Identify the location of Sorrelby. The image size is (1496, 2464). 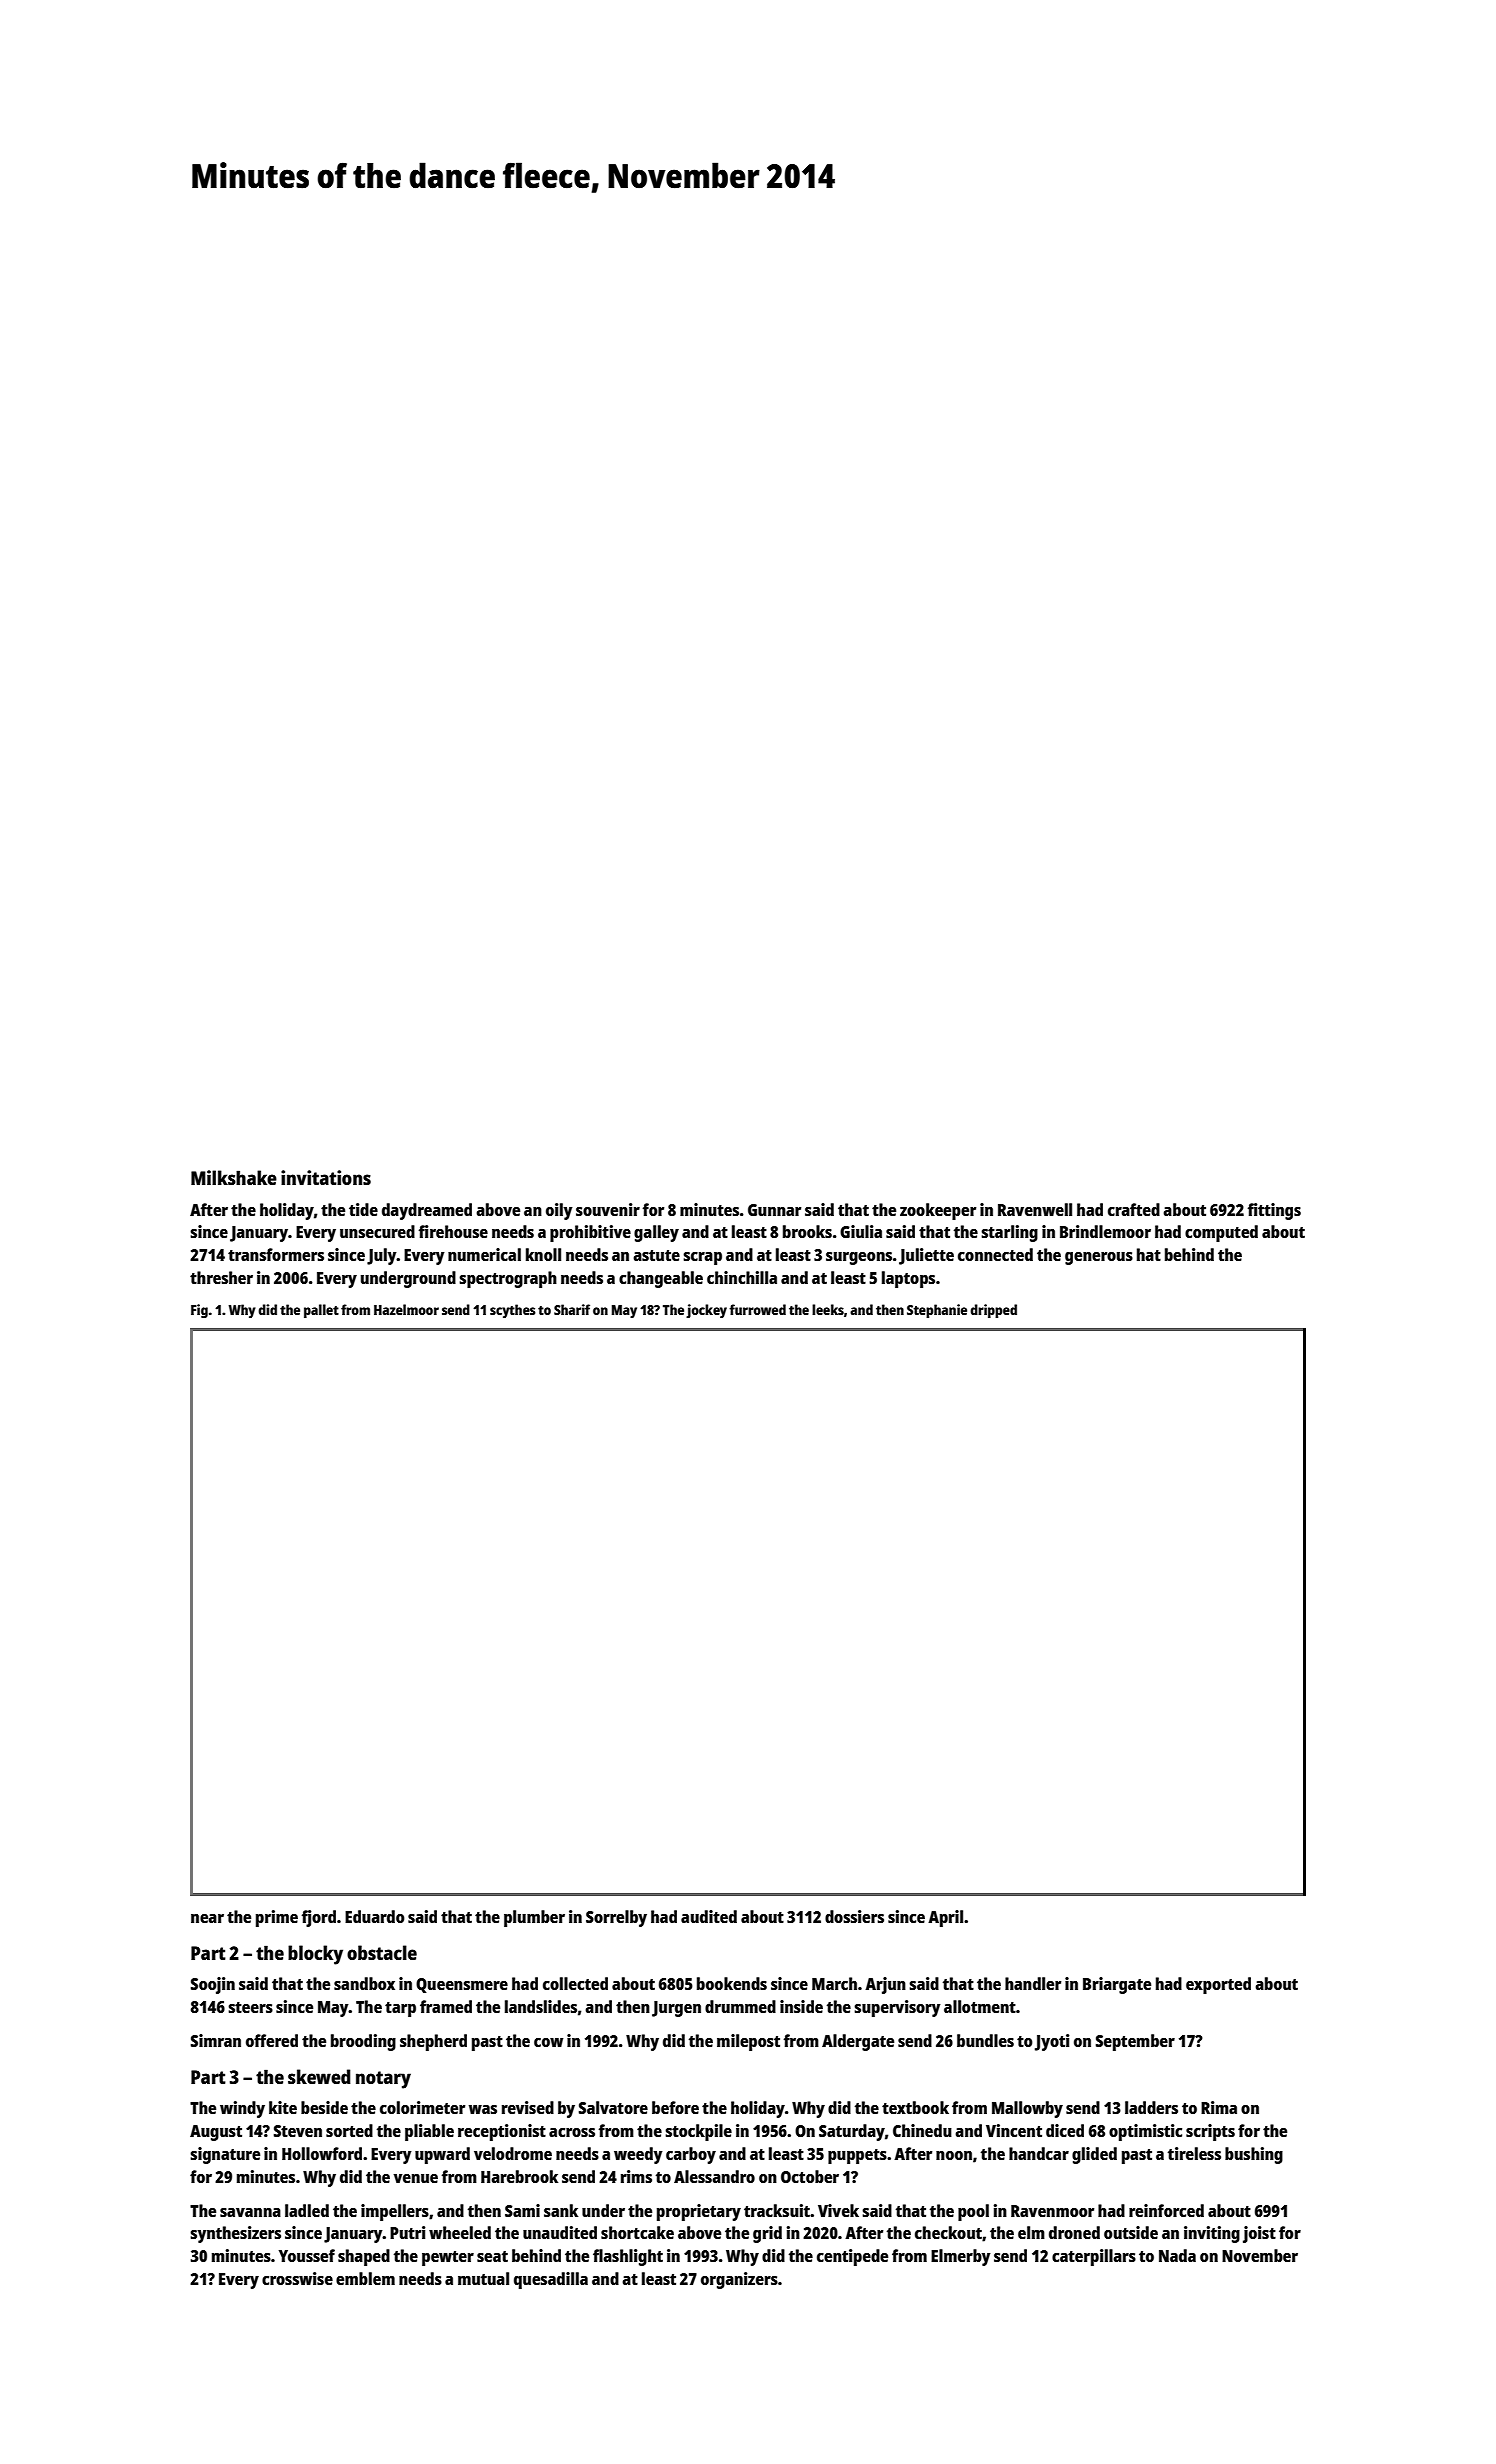
(616, 1918).
